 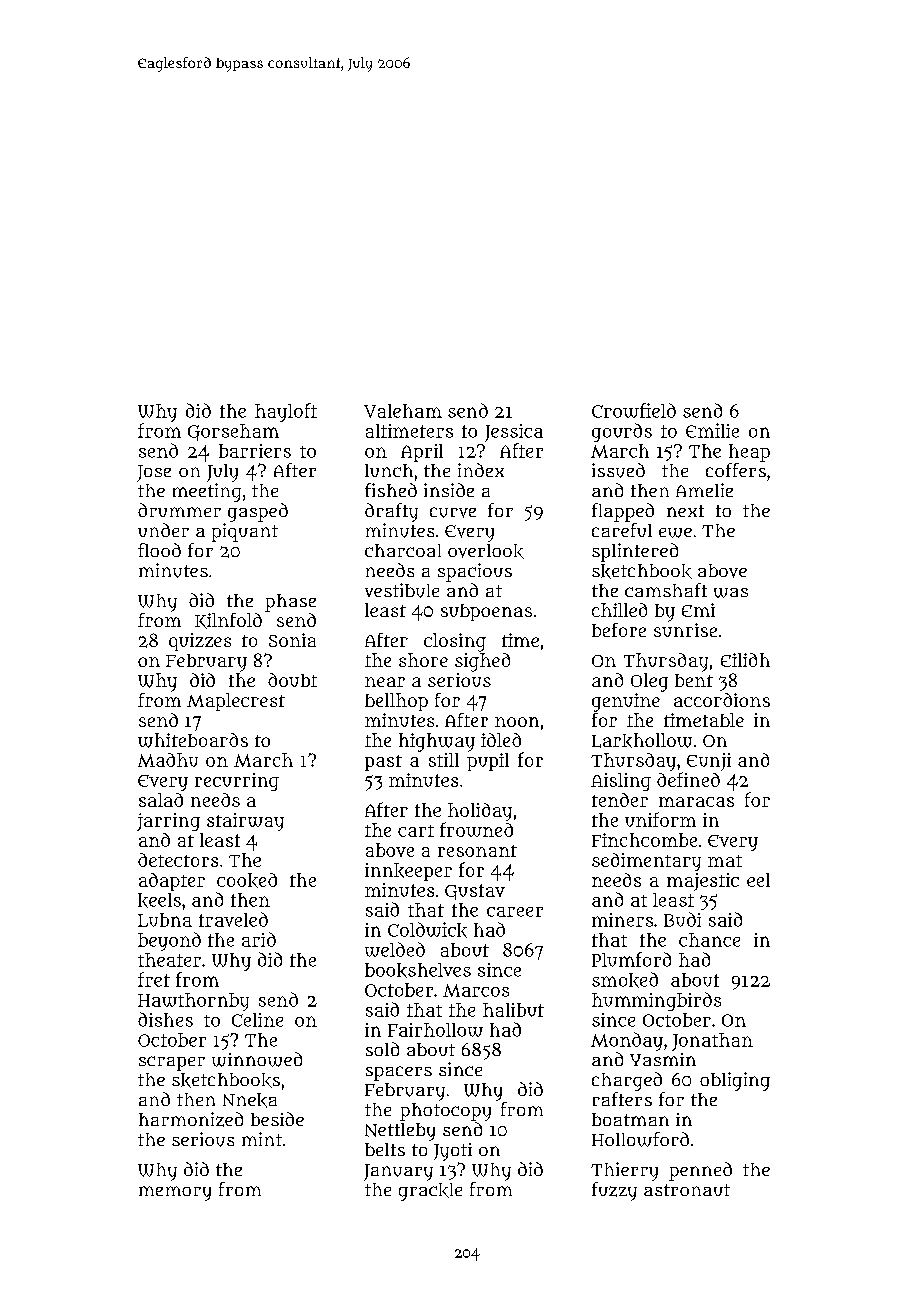 I want to click on halibut, so click(x=513, y=1010).
